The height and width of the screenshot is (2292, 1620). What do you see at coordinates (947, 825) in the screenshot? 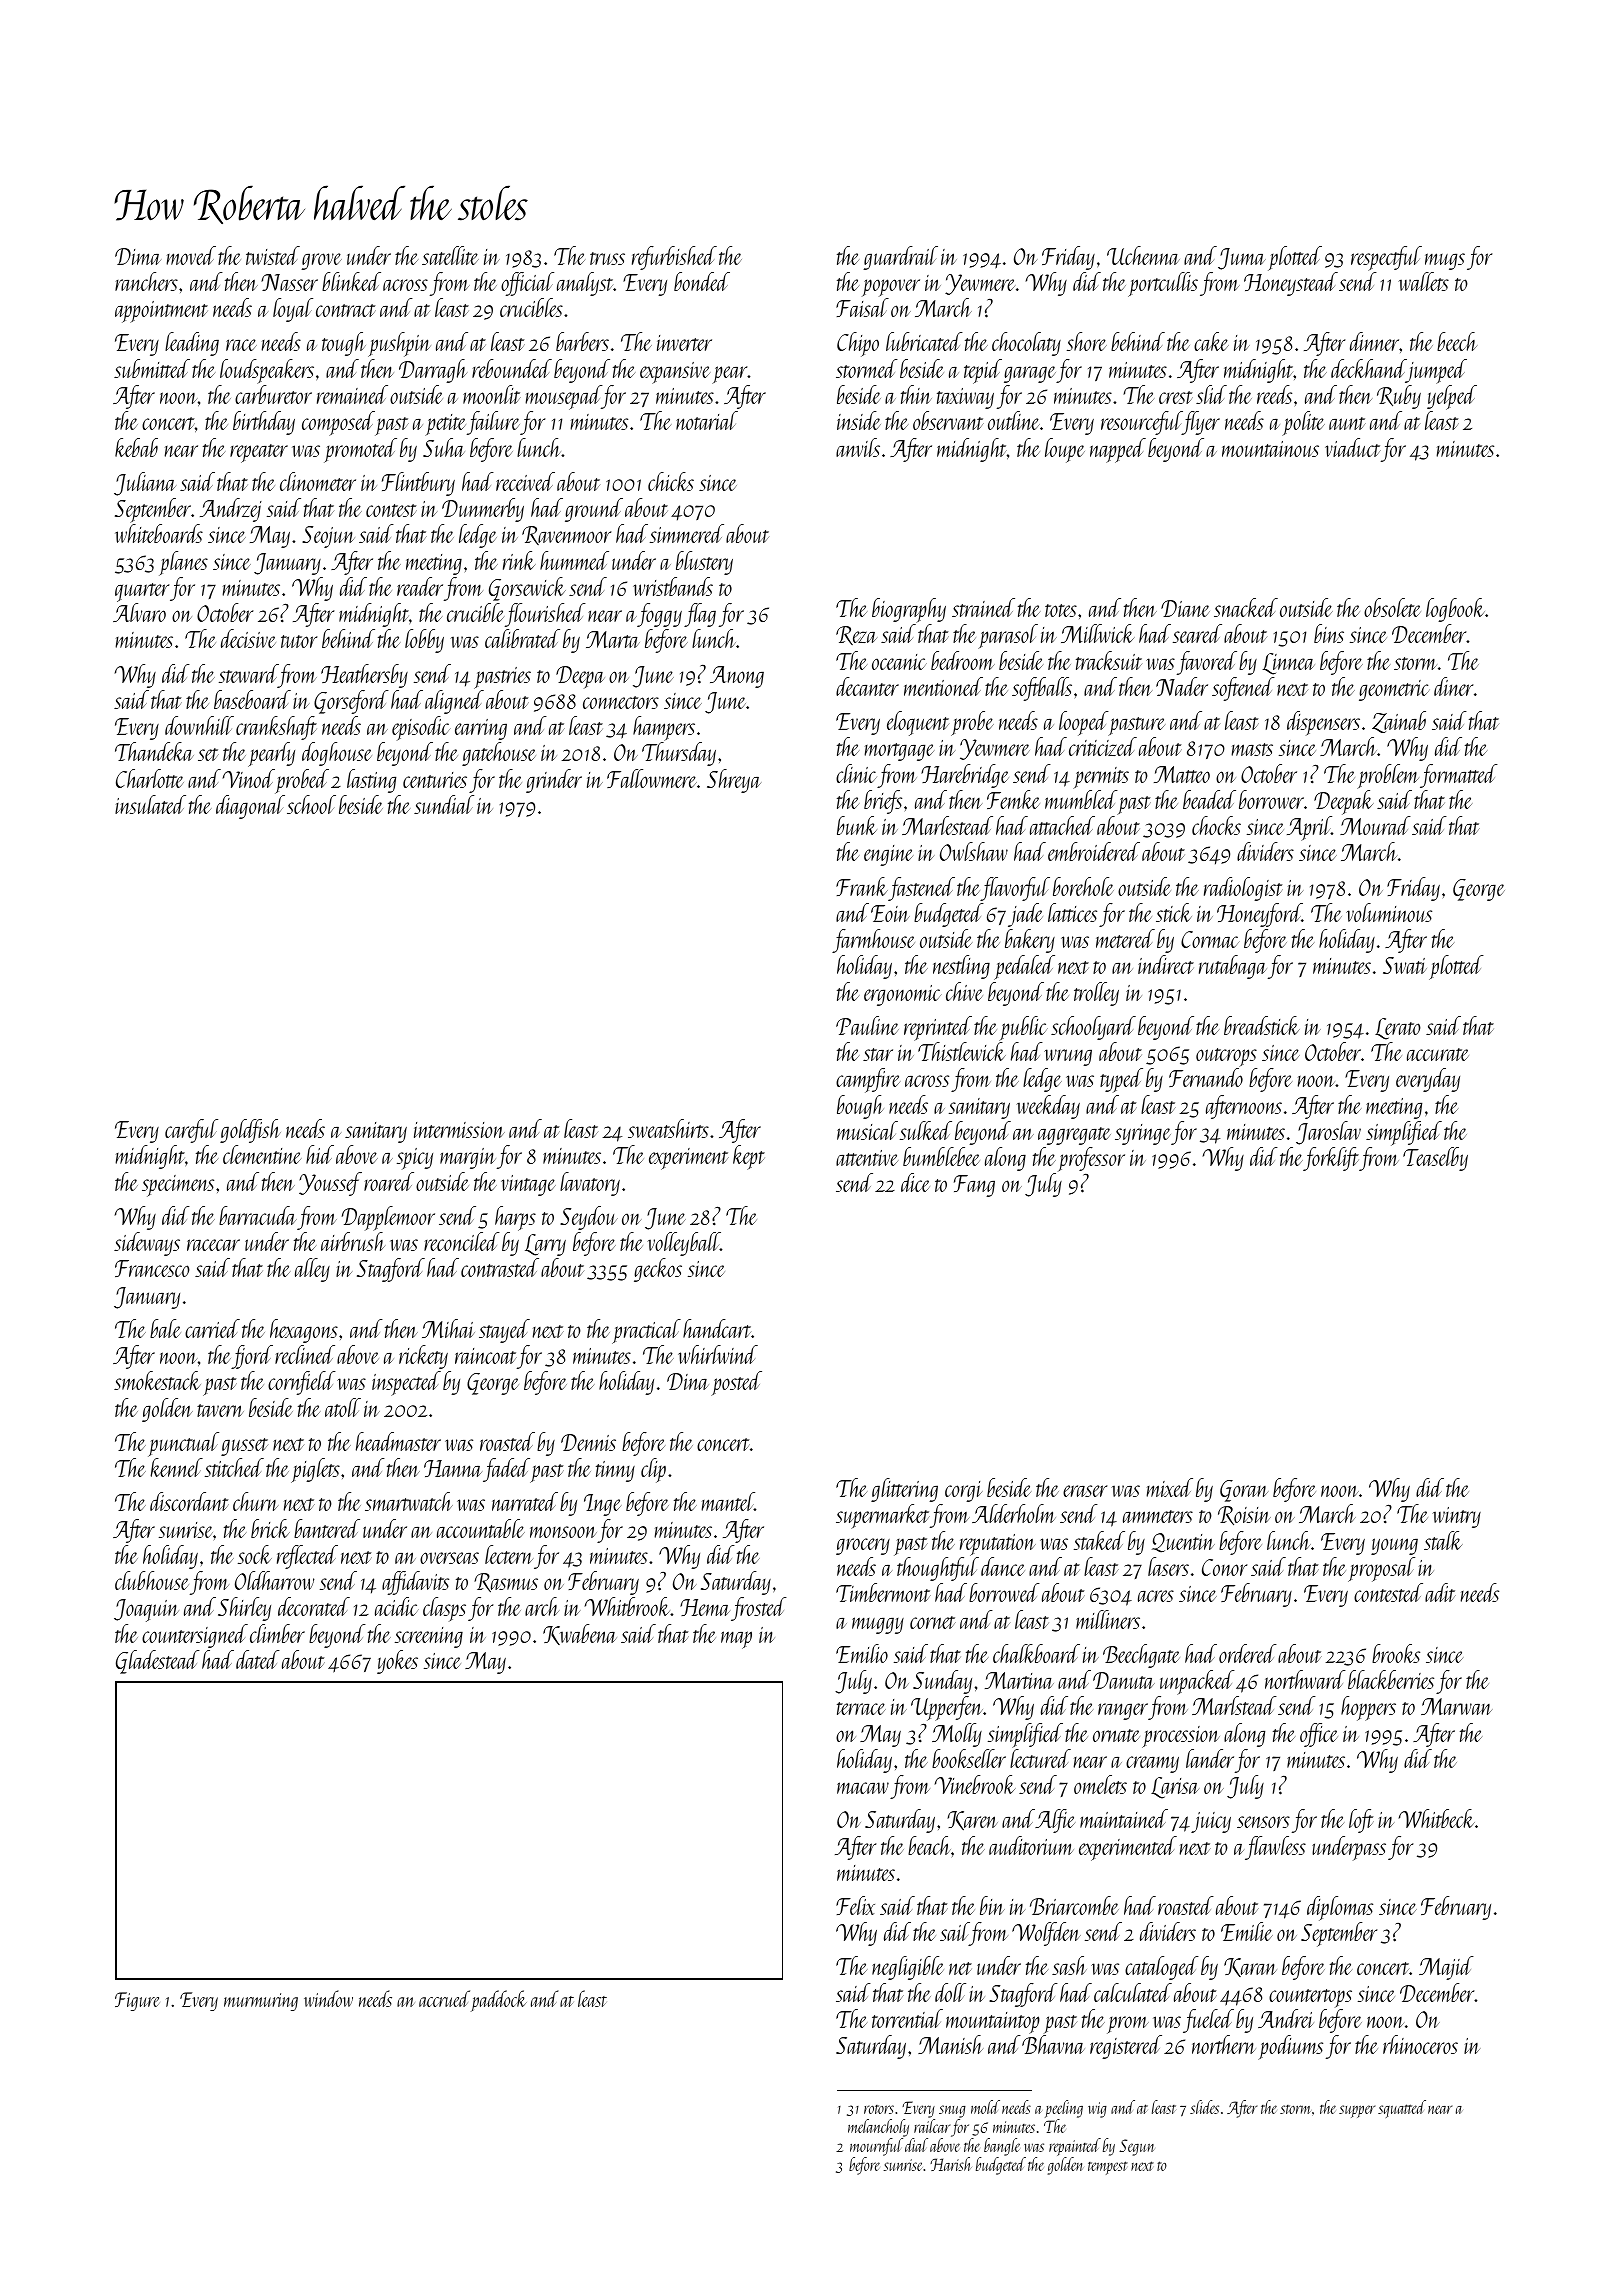
I see `Marlestead` at bounding box center [947, 825].
